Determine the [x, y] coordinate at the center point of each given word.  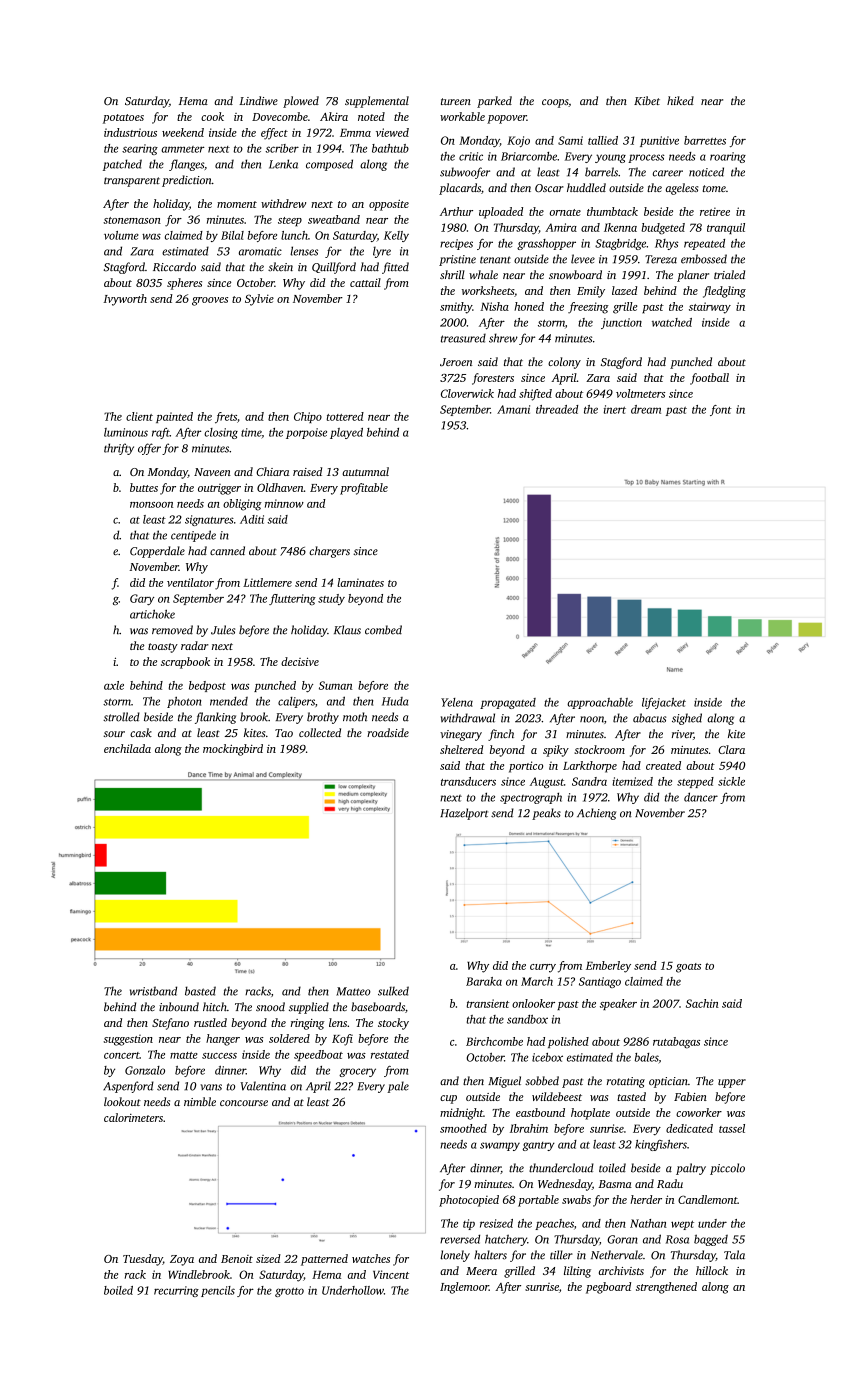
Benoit [237, 1259]
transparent [132, 182]
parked [494, 102]
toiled [612, 1168]
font [721, 410]
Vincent [391, 1274]
